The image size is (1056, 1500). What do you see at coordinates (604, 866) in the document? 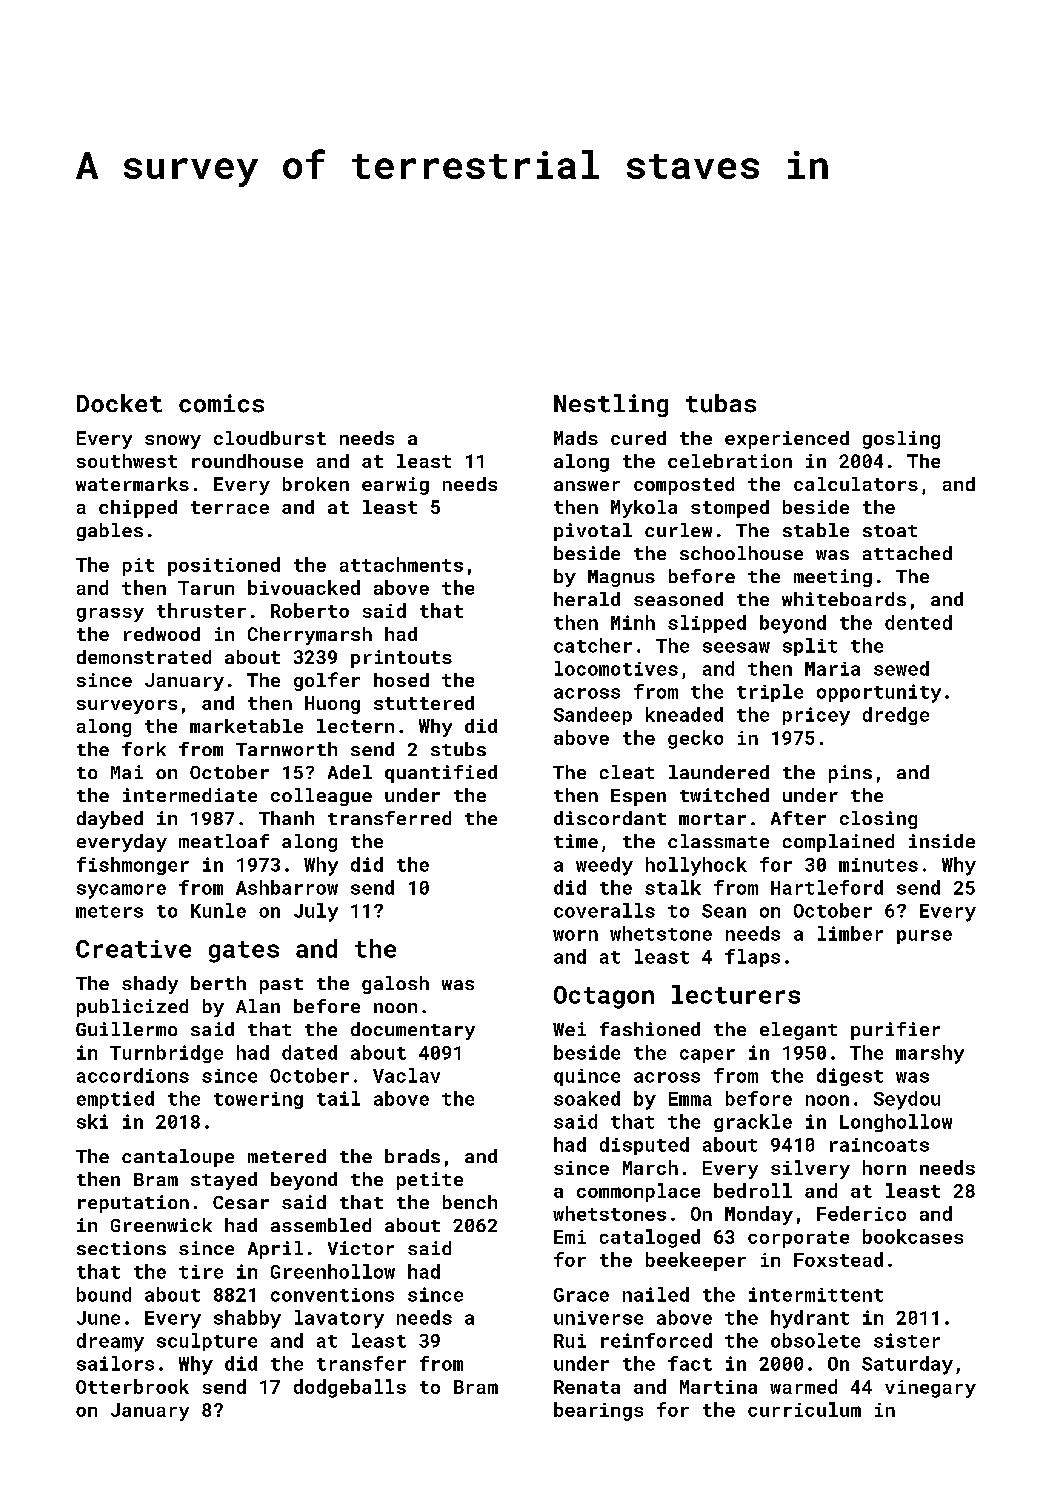
I see `weedy` at bounding box center [604, 866].
